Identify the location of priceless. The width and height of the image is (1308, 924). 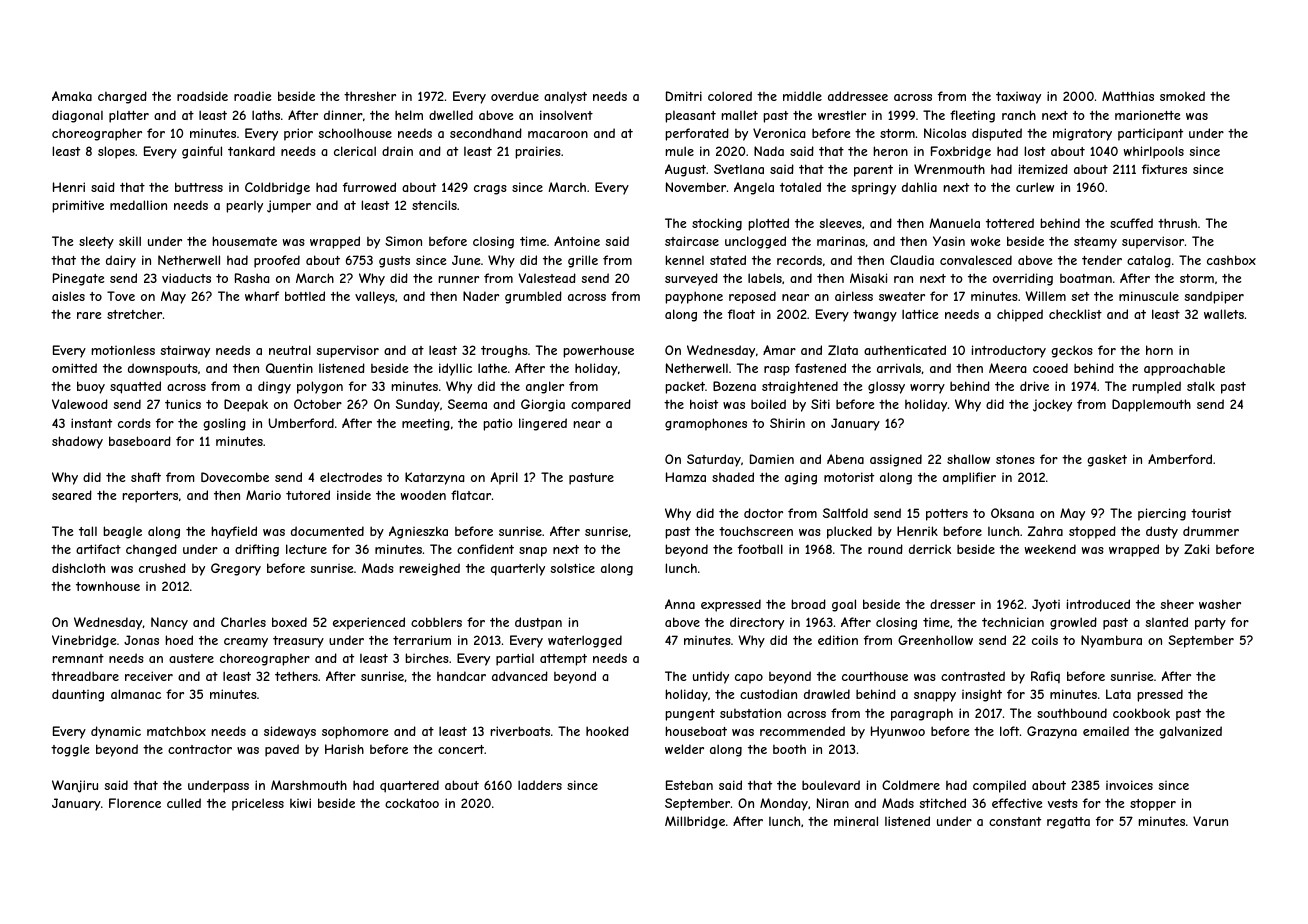
(258, 804).
